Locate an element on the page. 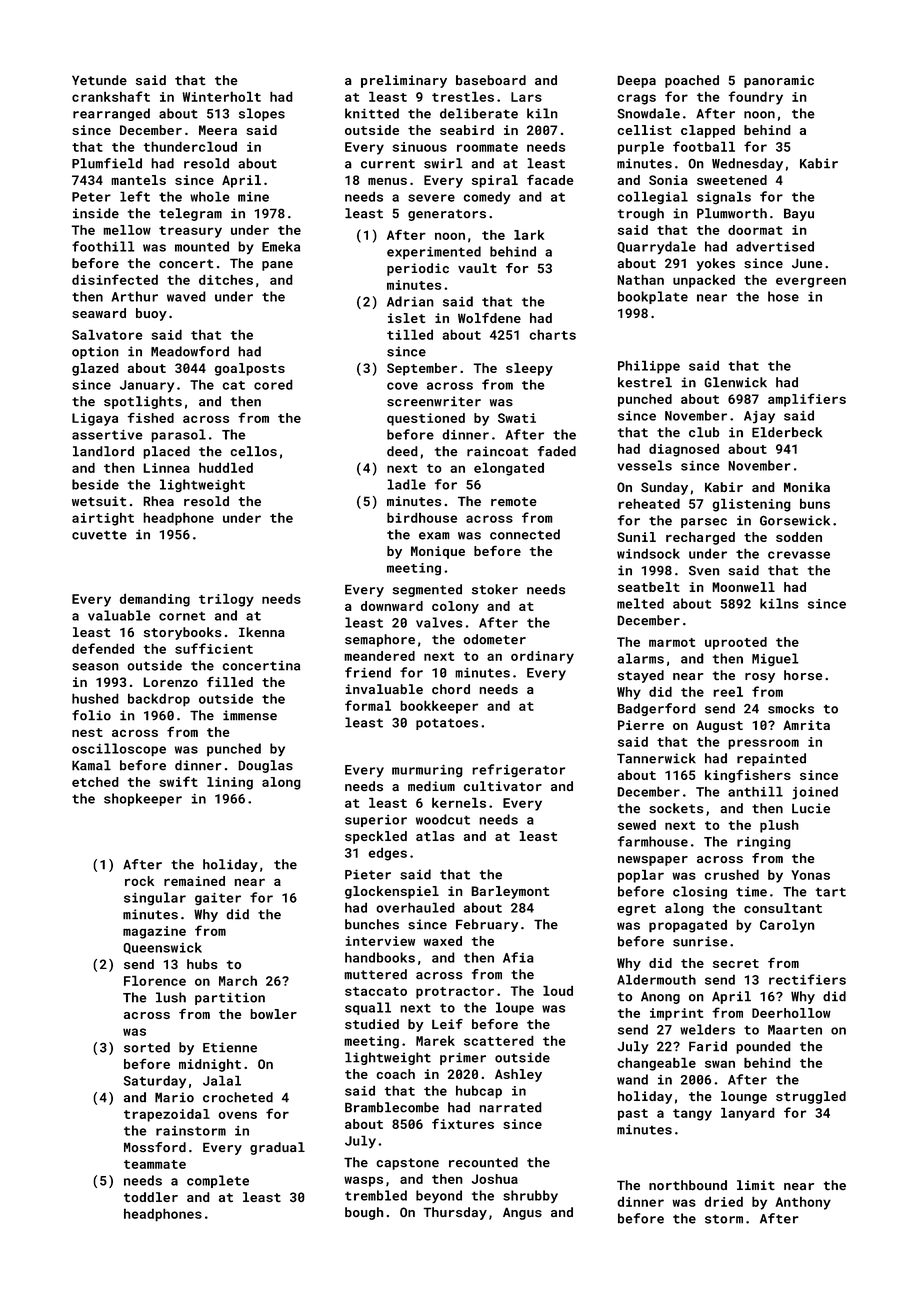 The image size is (924, 1308). gradual is located at coordinates (277, 1148).
